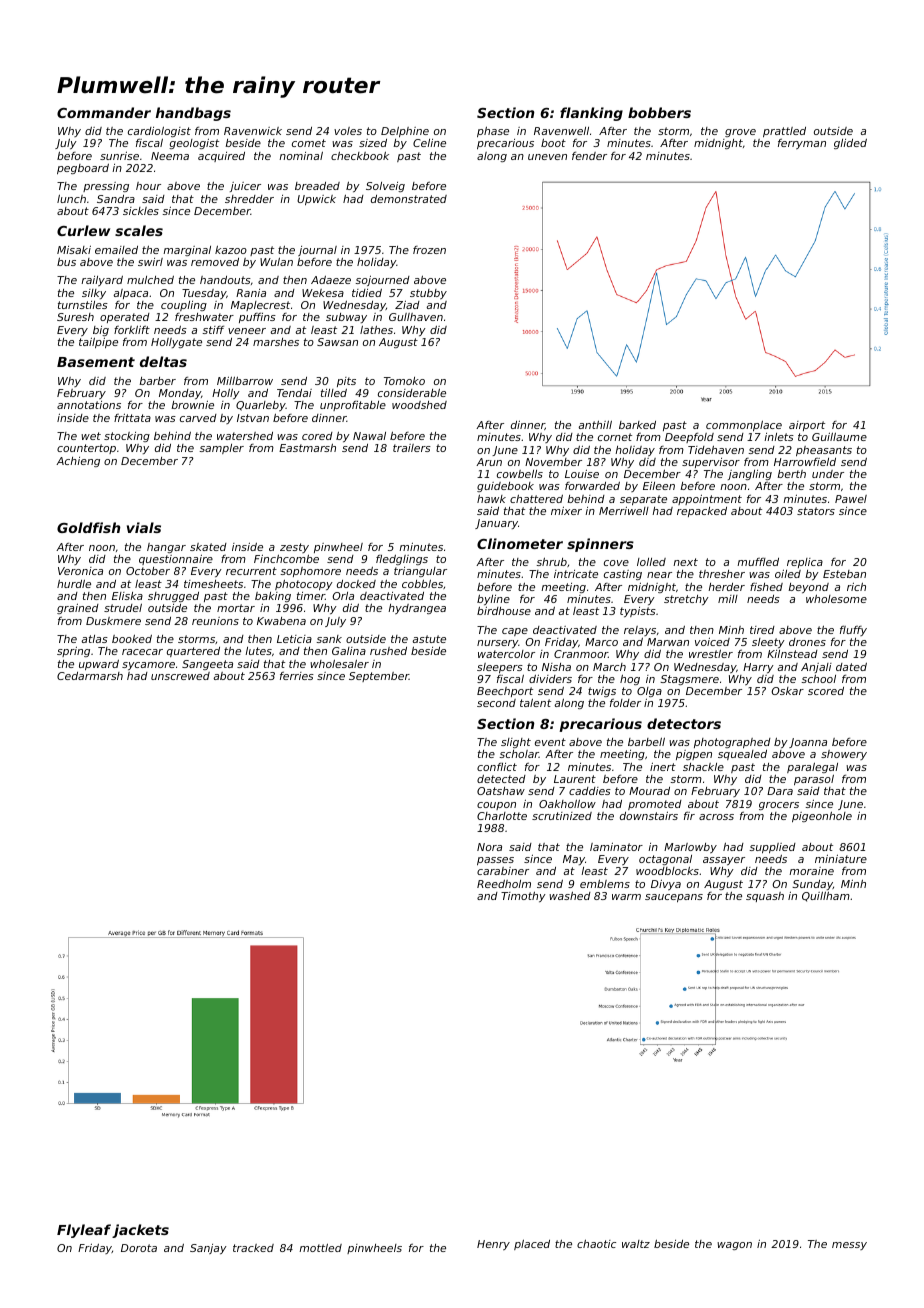 Image resolution: width=924 pixels, height=1308 pixels. Describe the element at coordinates (83, 230) in the page. I see `Curlew` at that location.
